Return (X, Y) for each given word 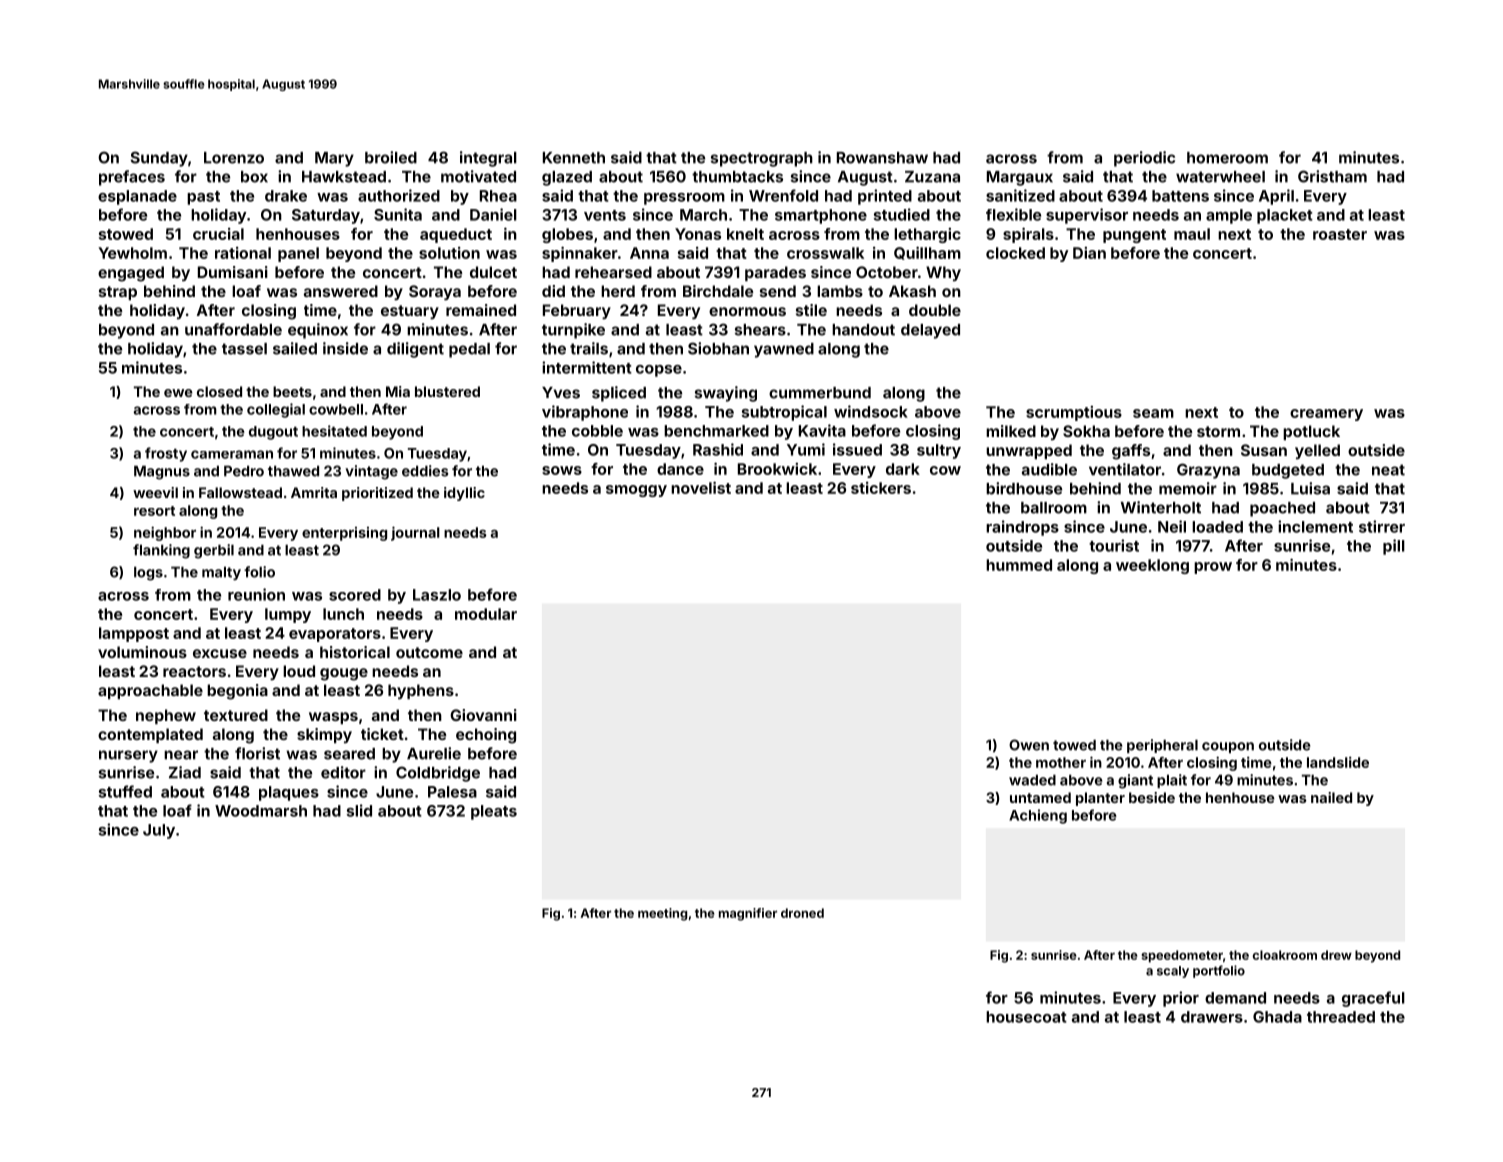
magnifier (748, 914)
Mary (334, 159)
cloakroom (1285, 955)
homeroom (1227, 158)
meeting (662, 914)
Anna (649, 253)
